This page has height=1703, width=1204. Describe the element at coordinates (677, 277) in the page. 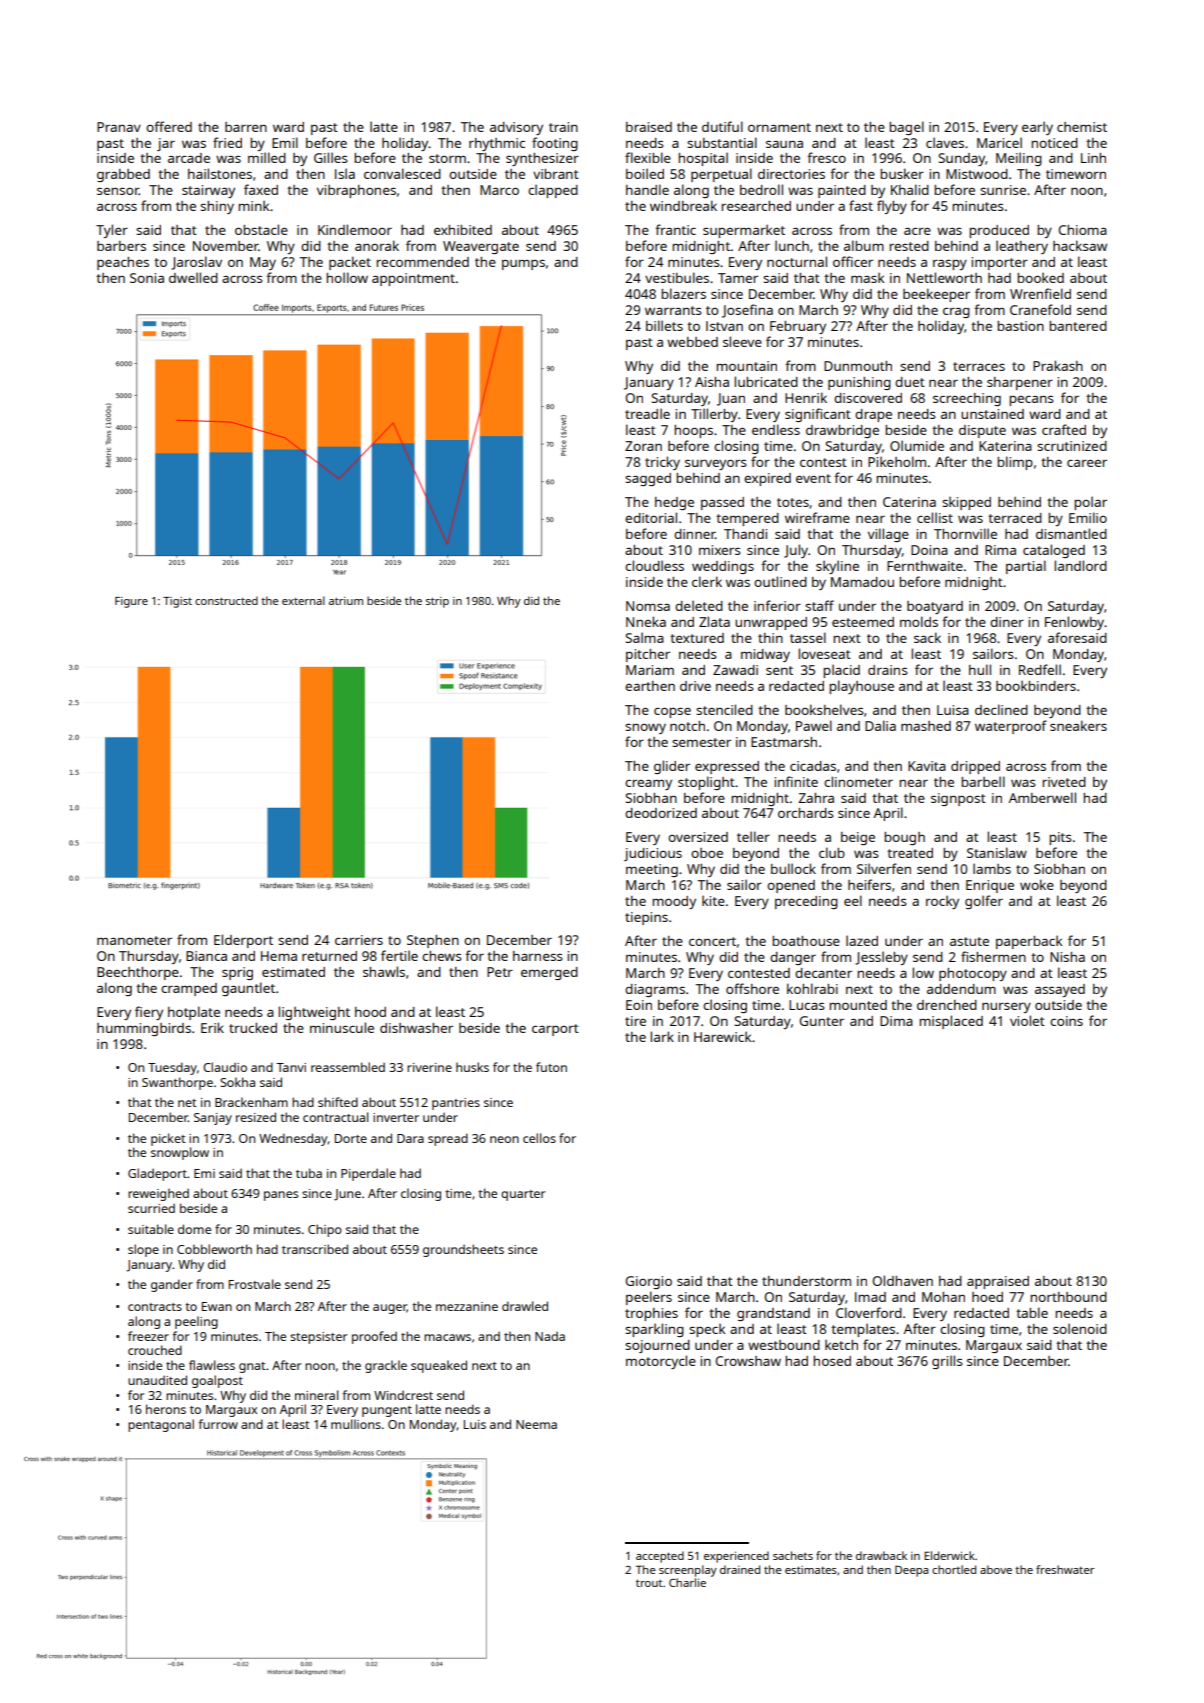

I see `vestibules` at that location.
